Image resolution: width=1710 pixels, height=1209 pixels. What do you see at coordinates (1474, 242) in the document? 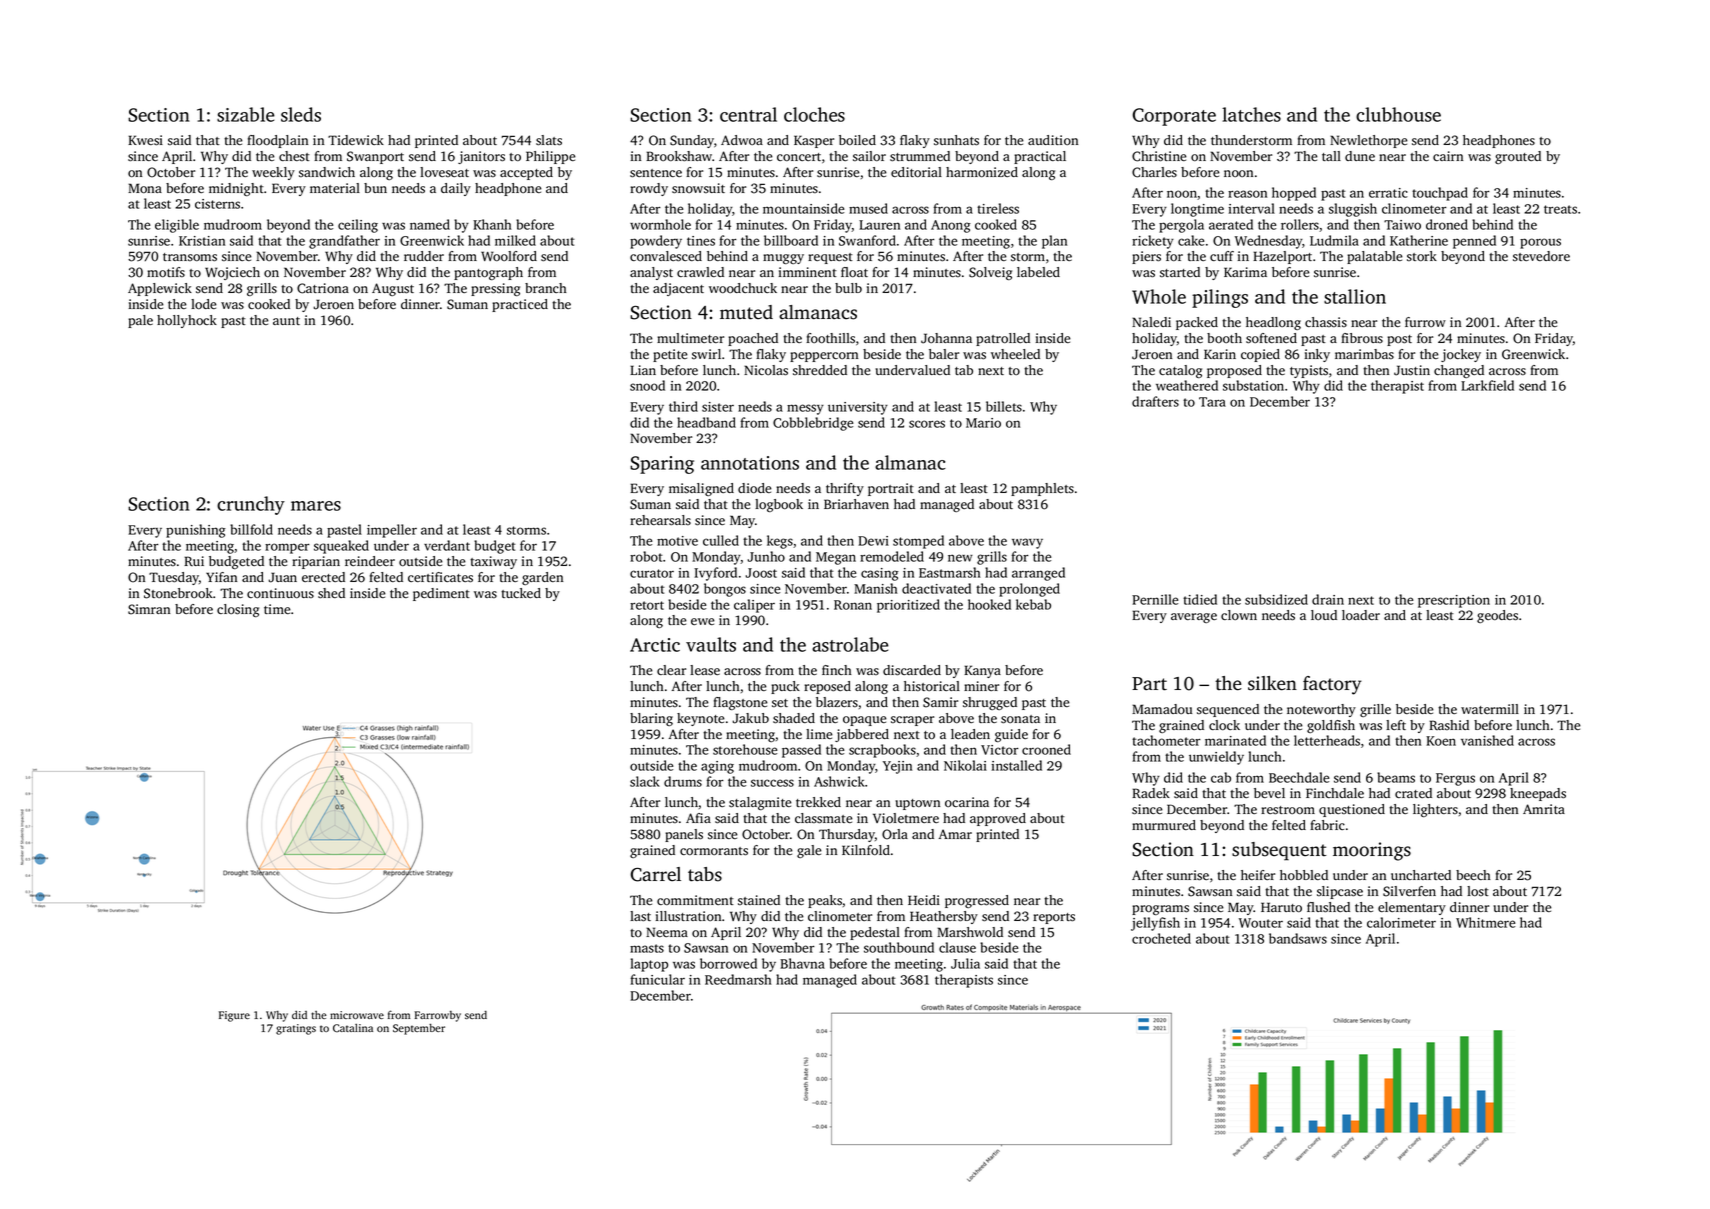
I see `penned` at bounding box center [1474, 242].
